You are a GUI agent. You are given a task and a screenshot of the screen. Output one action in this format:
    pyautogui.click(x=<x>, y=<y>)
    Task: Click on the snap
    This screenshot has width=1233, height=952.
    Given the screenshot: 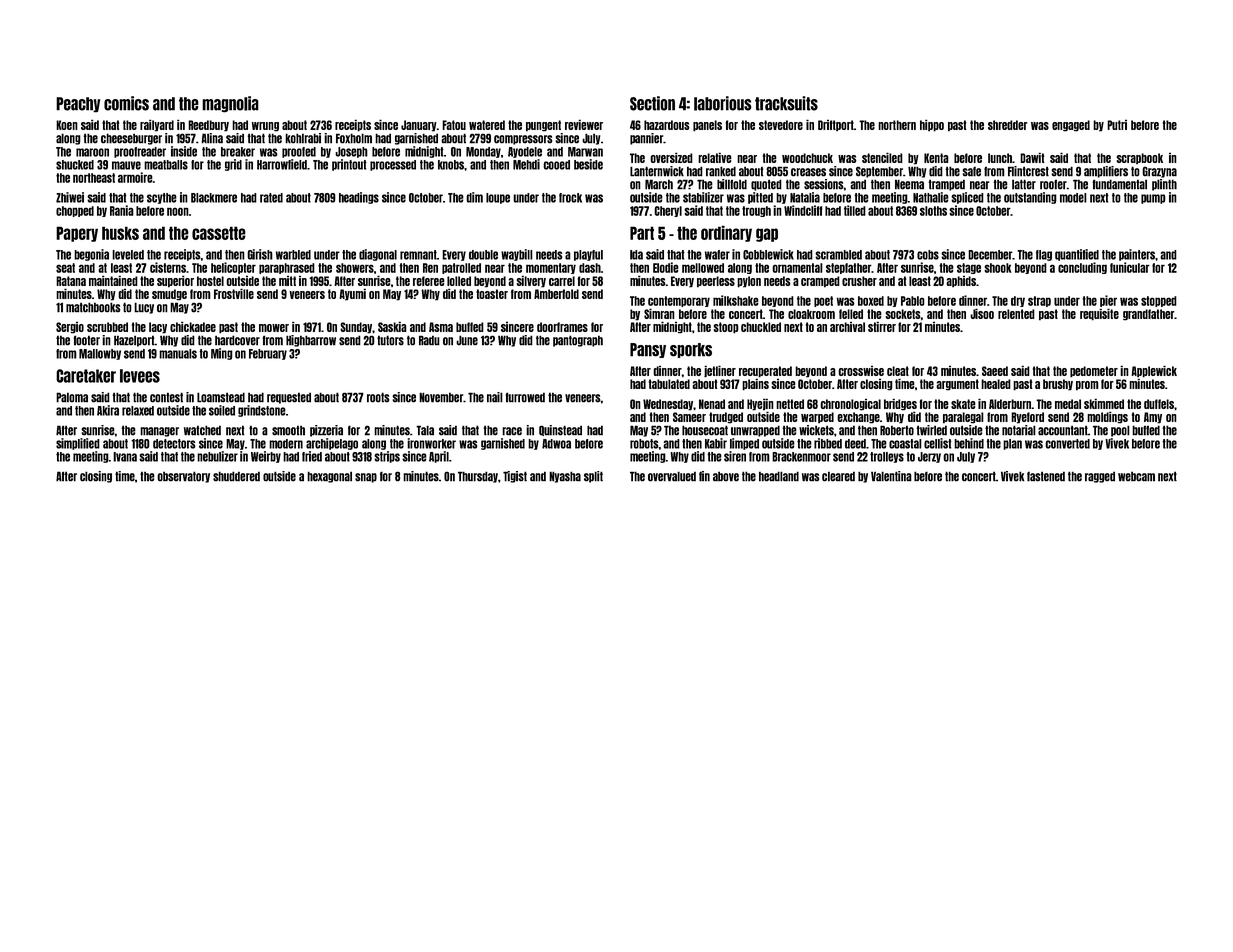 What is the action you would take?
    pyautogui.click(x=366, y=478)
